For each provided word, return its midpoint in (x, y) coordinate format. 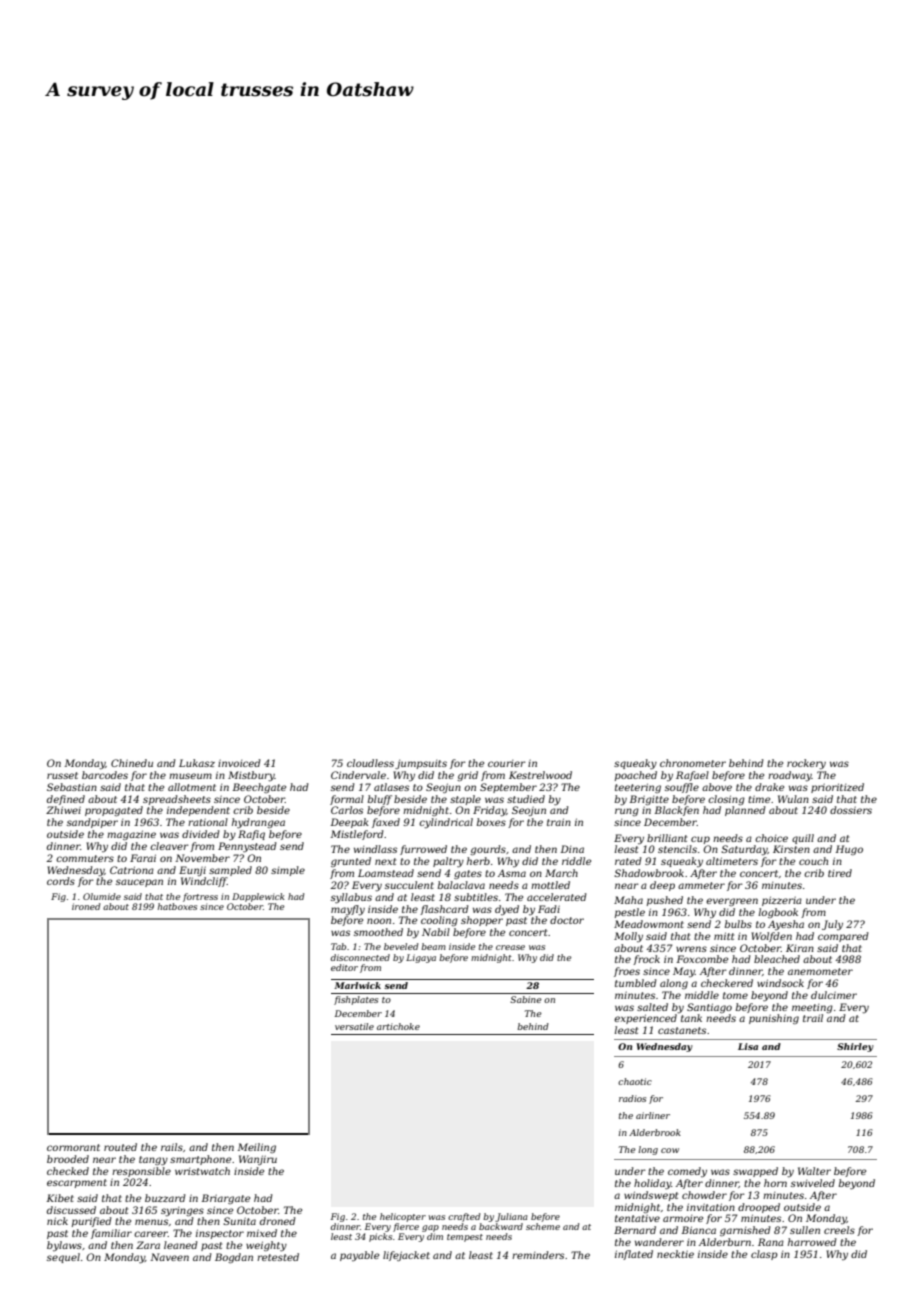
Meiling (256, 1148)
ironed (86, 906)
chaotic (635, 1081)
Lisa (748, 1046)
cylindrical (446, 823)
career (151, 1234)
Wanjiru (258, 1160)
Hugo (849, 850)
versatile (354, 1026)
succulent (409, 885)
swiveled (813, 1183)
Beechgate (259, 788)
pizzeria (782, 901)
